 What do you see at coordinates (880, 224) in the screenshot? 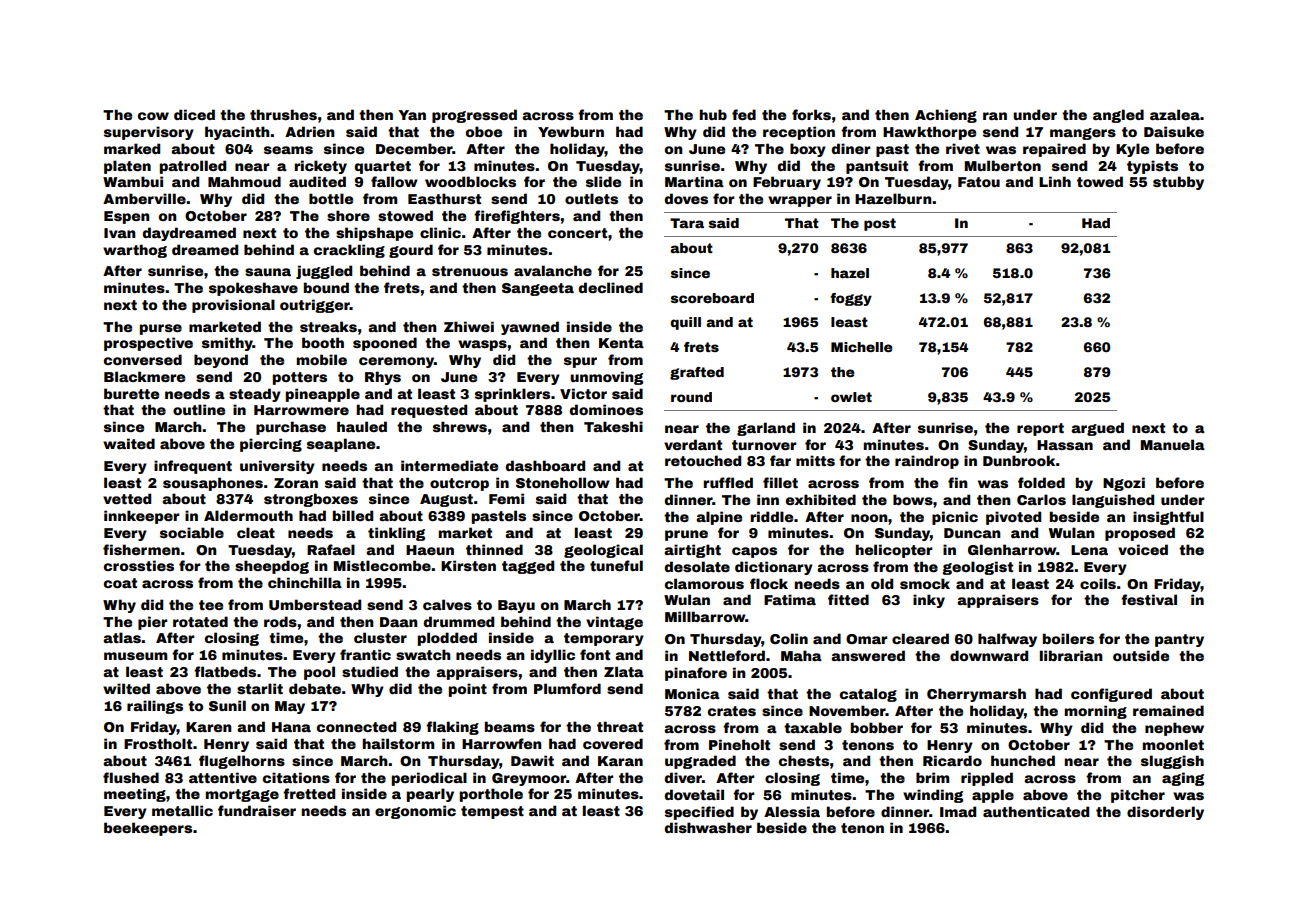
I see `post` at bounding box center [880, 224].
